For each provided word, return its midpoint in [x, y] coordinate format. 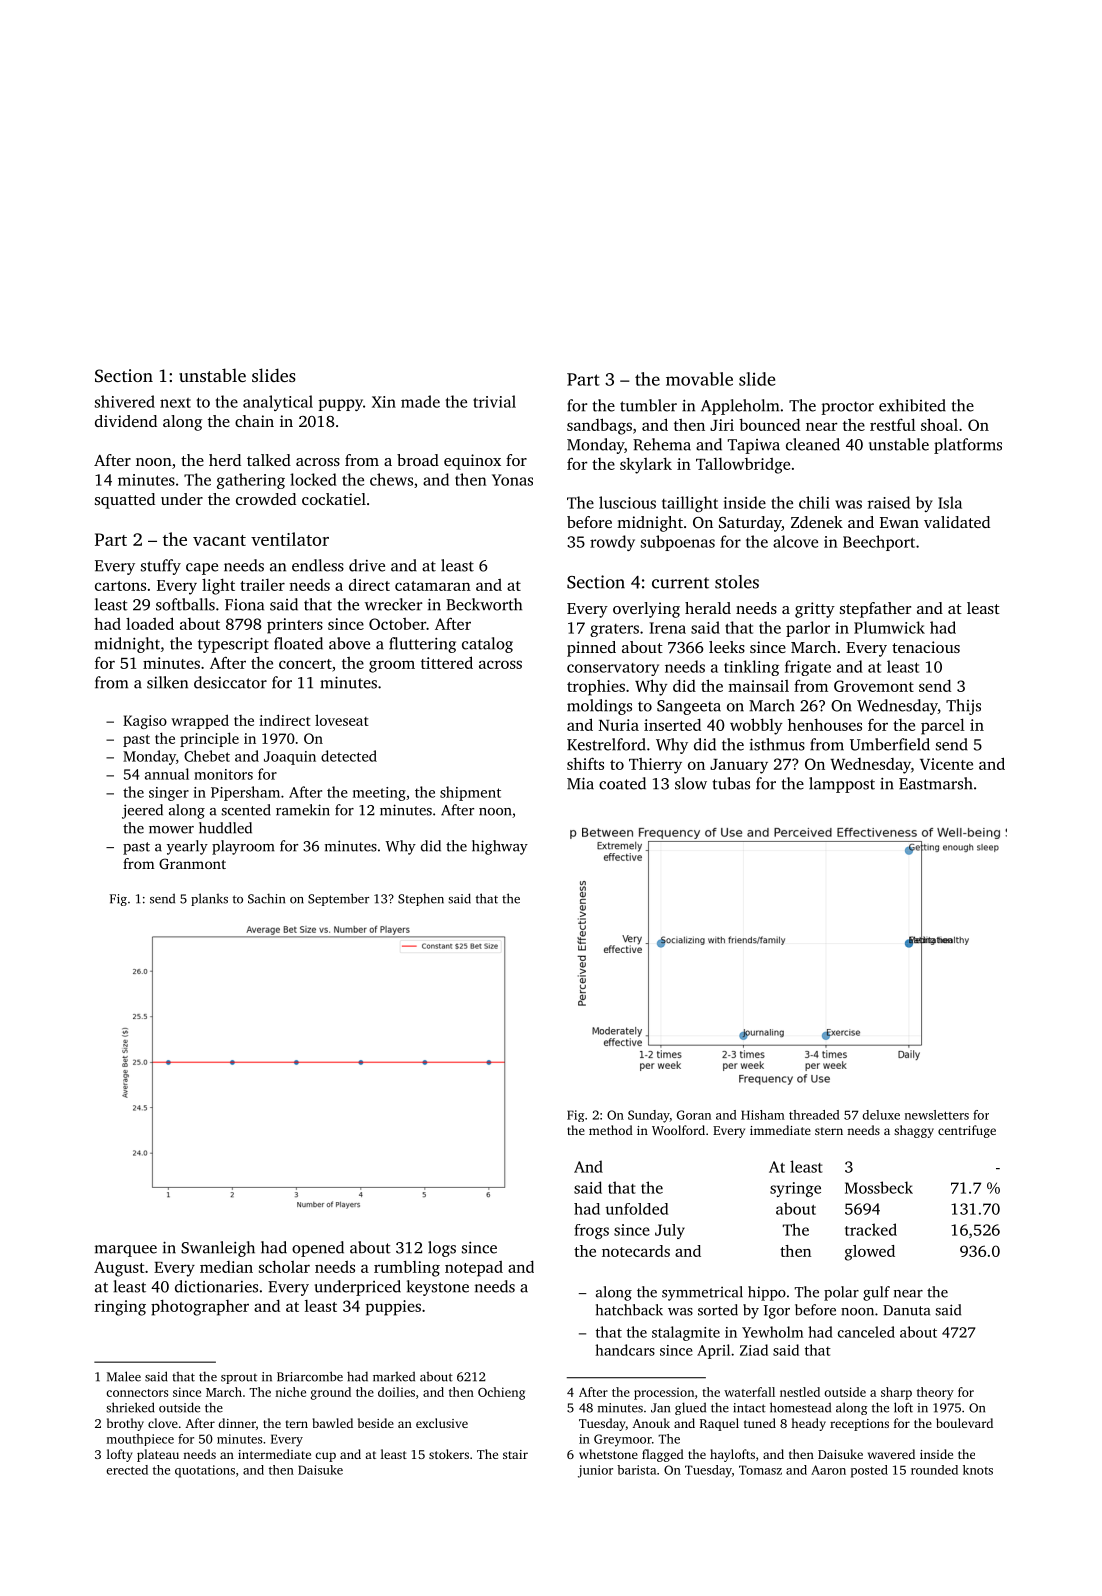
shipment [470, 793]
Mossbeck [879, 1187]
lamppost [842, 785]
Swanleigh [218, 1249]
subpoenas [678, 543]
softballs [185, 604]
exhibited [912, 405]
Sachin [266, 898]
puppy [341, 405]
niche [290, 1392]
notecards [636, 1251]
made [420, 401]
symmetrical [702, 1293]
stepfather [875, 610]
